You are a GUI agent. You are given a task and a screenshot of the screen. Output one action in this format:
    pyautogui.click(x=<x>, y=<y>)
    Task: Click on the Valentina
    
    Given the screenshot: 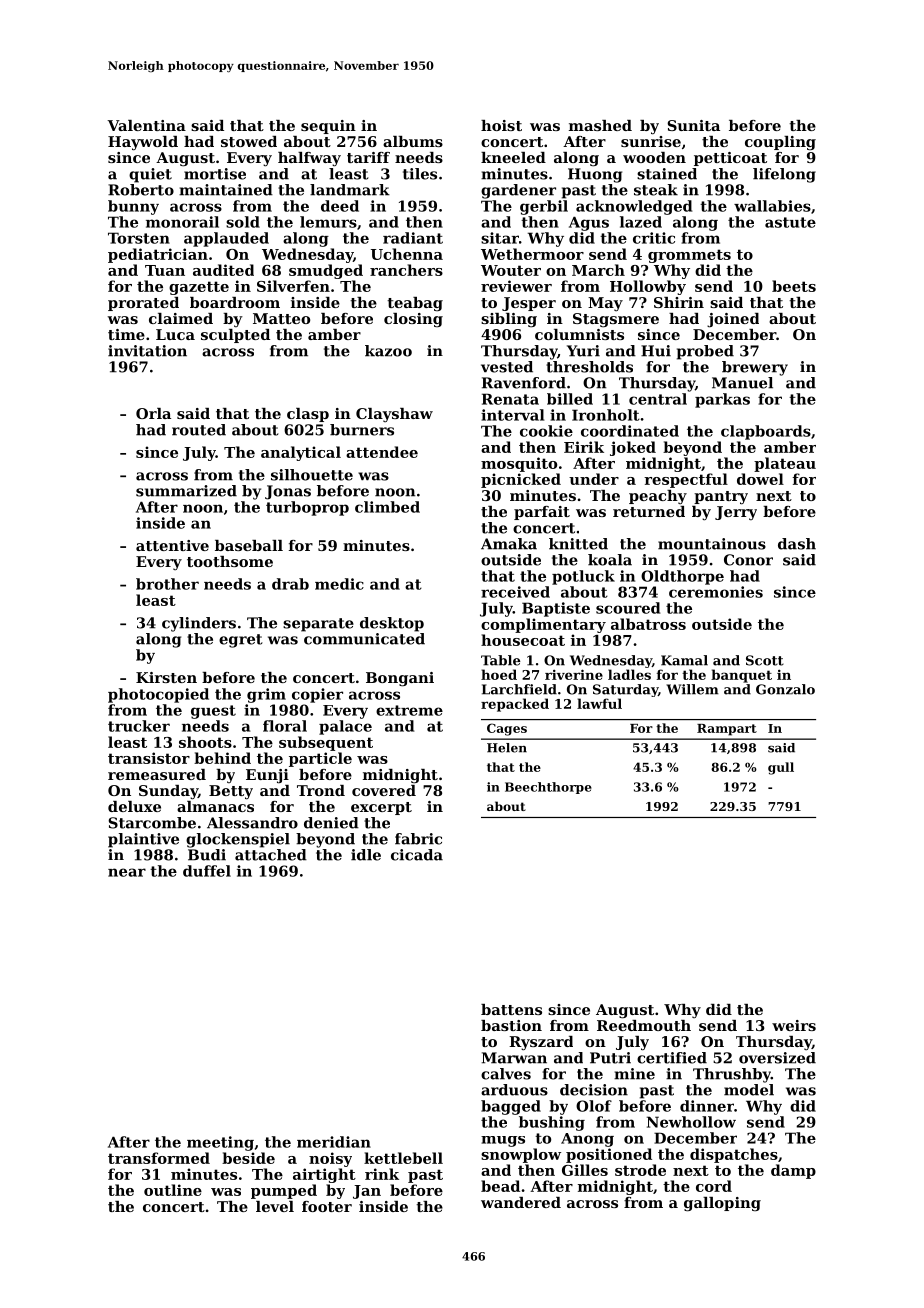 What is the action you would take?
    pyautogui.click(x=146, y=125)
